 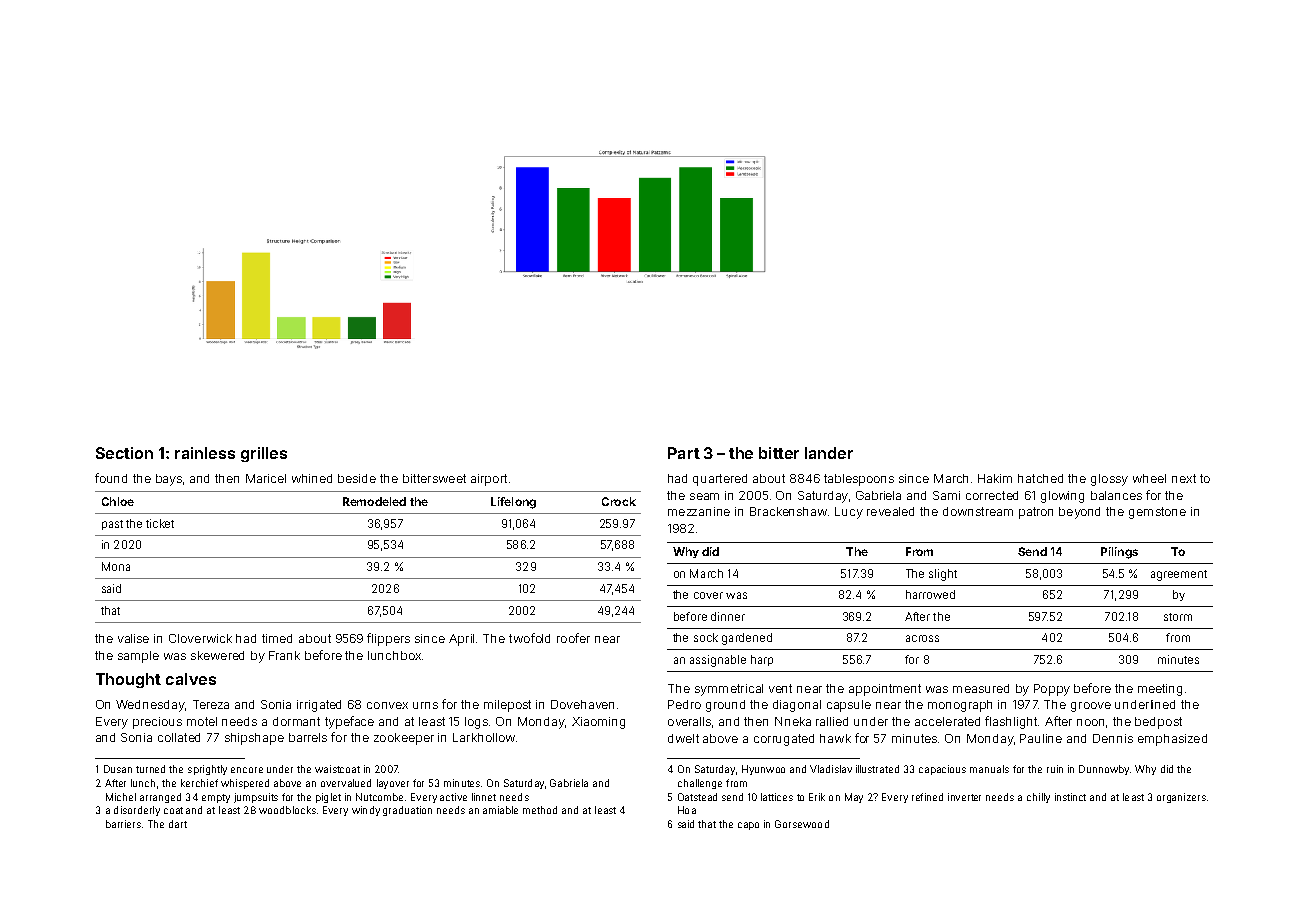 What do you see at coordinates (178, 824) in the image?
I see `dart` at bounding box center [178, 824].
